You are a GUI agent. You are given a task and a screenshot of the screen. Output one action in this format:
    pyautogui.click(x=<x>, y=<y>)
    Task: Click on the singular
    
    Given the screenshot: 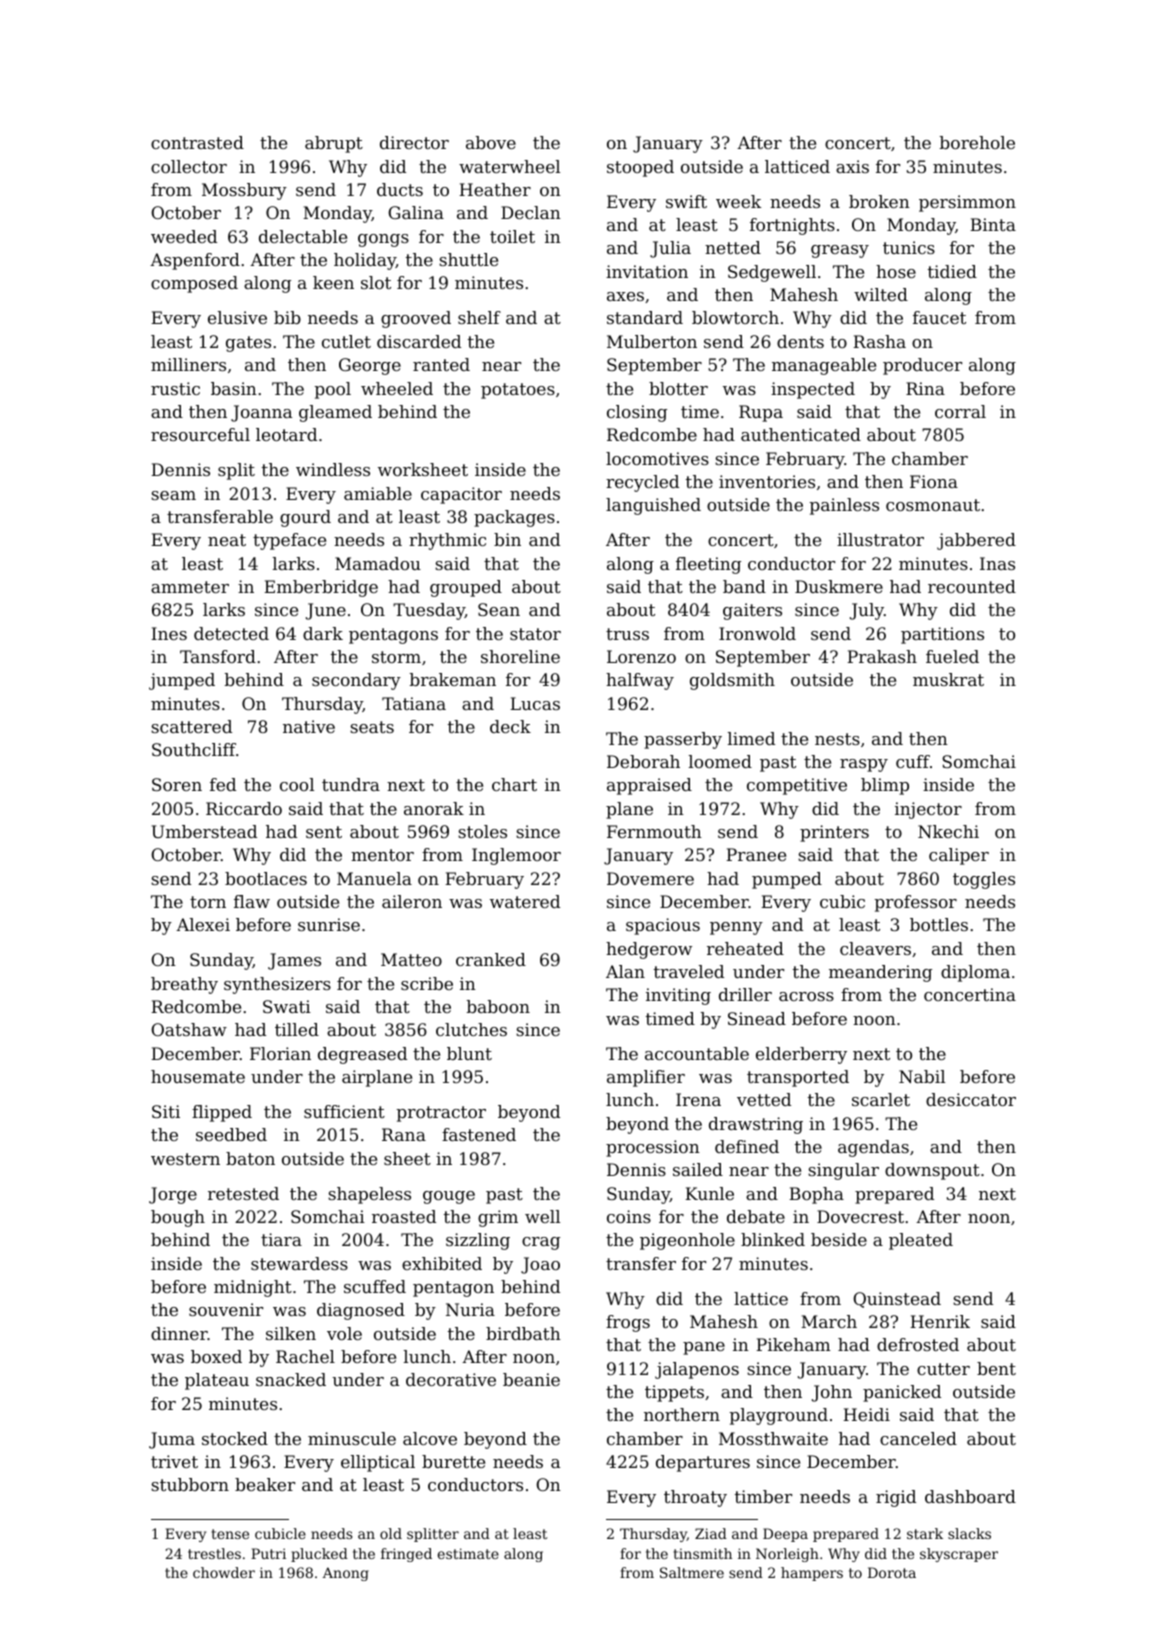 What is the action you would take?
    pyautogui.click(x=843, y=1171)
